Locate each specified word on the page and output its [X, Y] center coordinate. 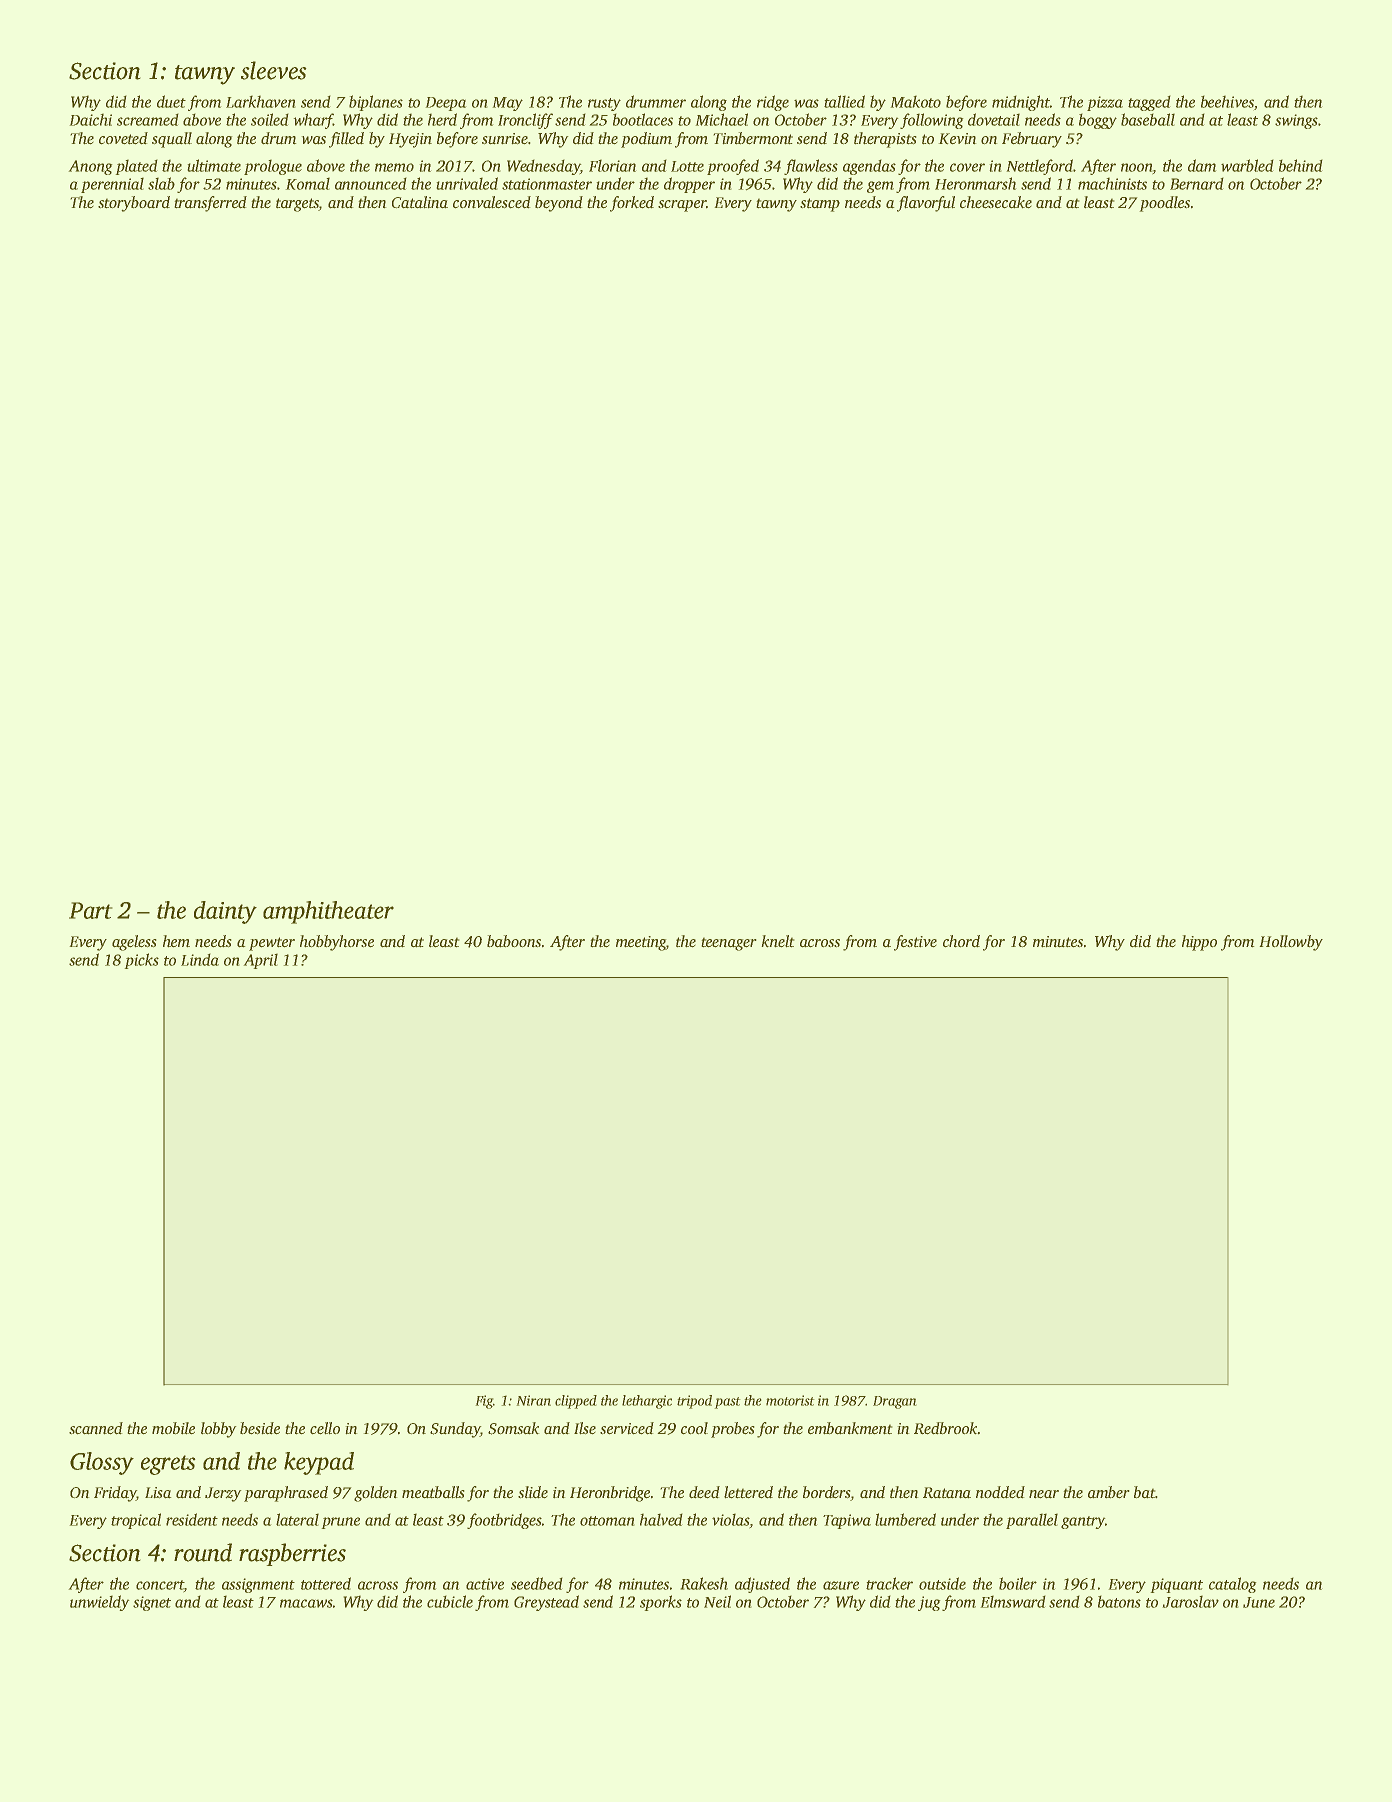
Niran [534, 1400]
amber [1108, 1492]
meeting [641, 943]
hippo [1199, 943]
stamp [820, 205]
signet [152, 1603]
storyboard [134, 204]
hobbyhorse [337, 943]
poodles [1165, 204]
